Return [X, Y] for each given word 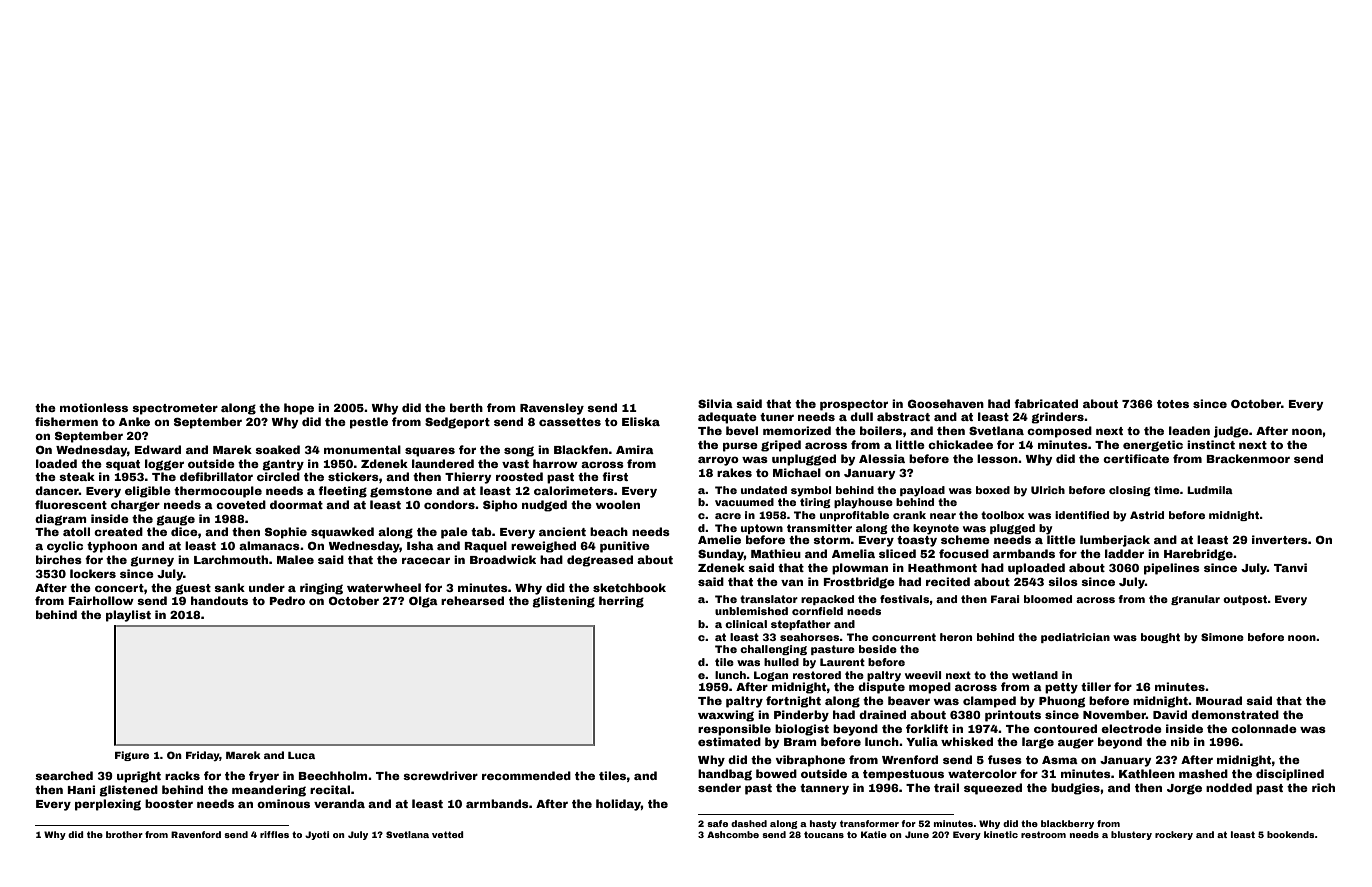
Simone [1222, 637]
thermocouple [218, 492]
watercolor [982, 773]
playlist [128, 616]
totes [1173, 404]
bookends [1291, 834]
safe [717, 823]
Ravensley [552, 409]
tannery [824, 789]
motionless [94, 407]
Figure [132, 756]
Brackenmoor [1248, 458]
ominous [283, 803]
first [615, 476]
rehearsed [472, 600]
